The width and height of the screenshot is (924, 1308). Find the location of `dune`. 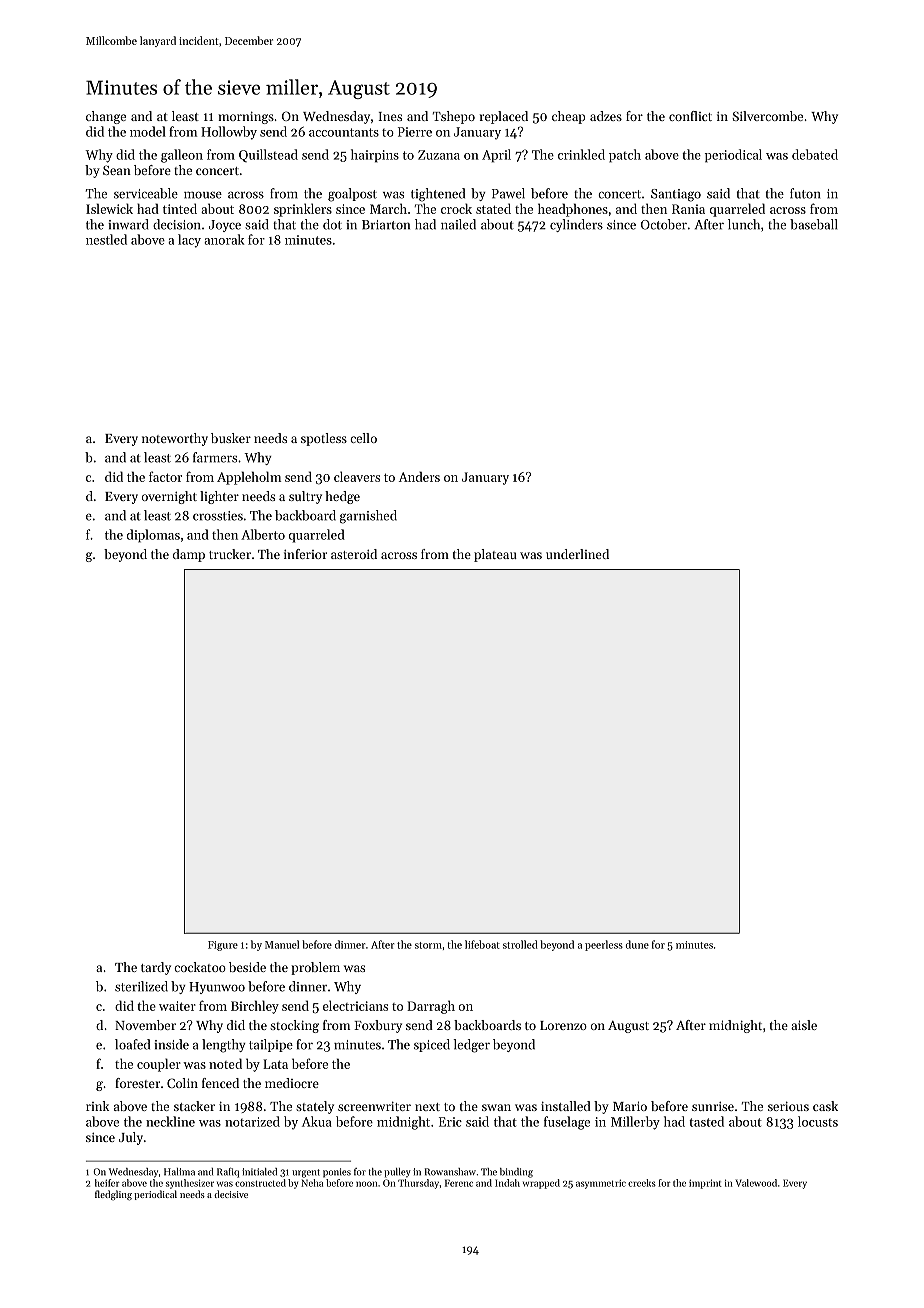

dune is located at coordinates (637, 944).
